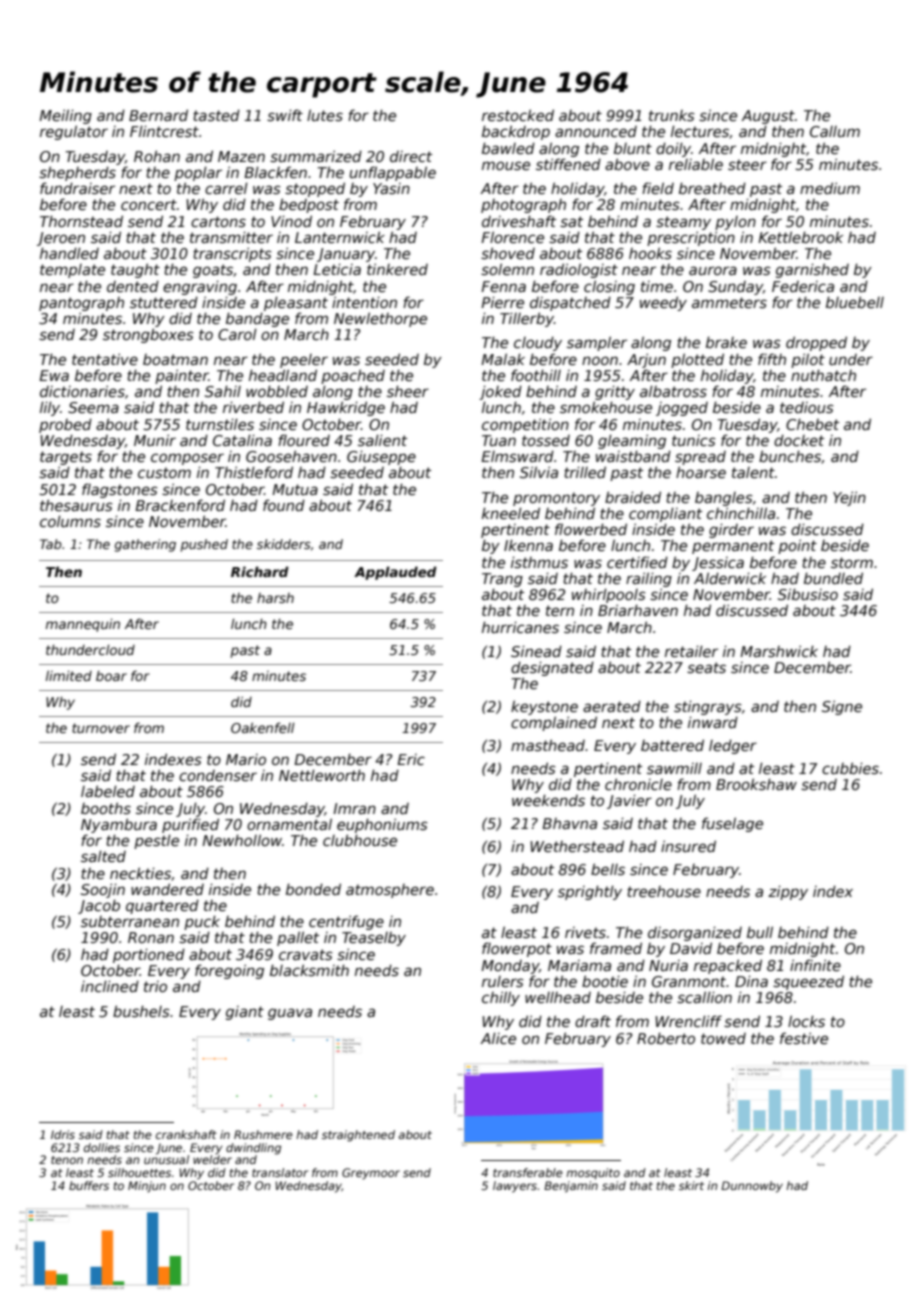  I want to click on tasted, so click(216, 115).
